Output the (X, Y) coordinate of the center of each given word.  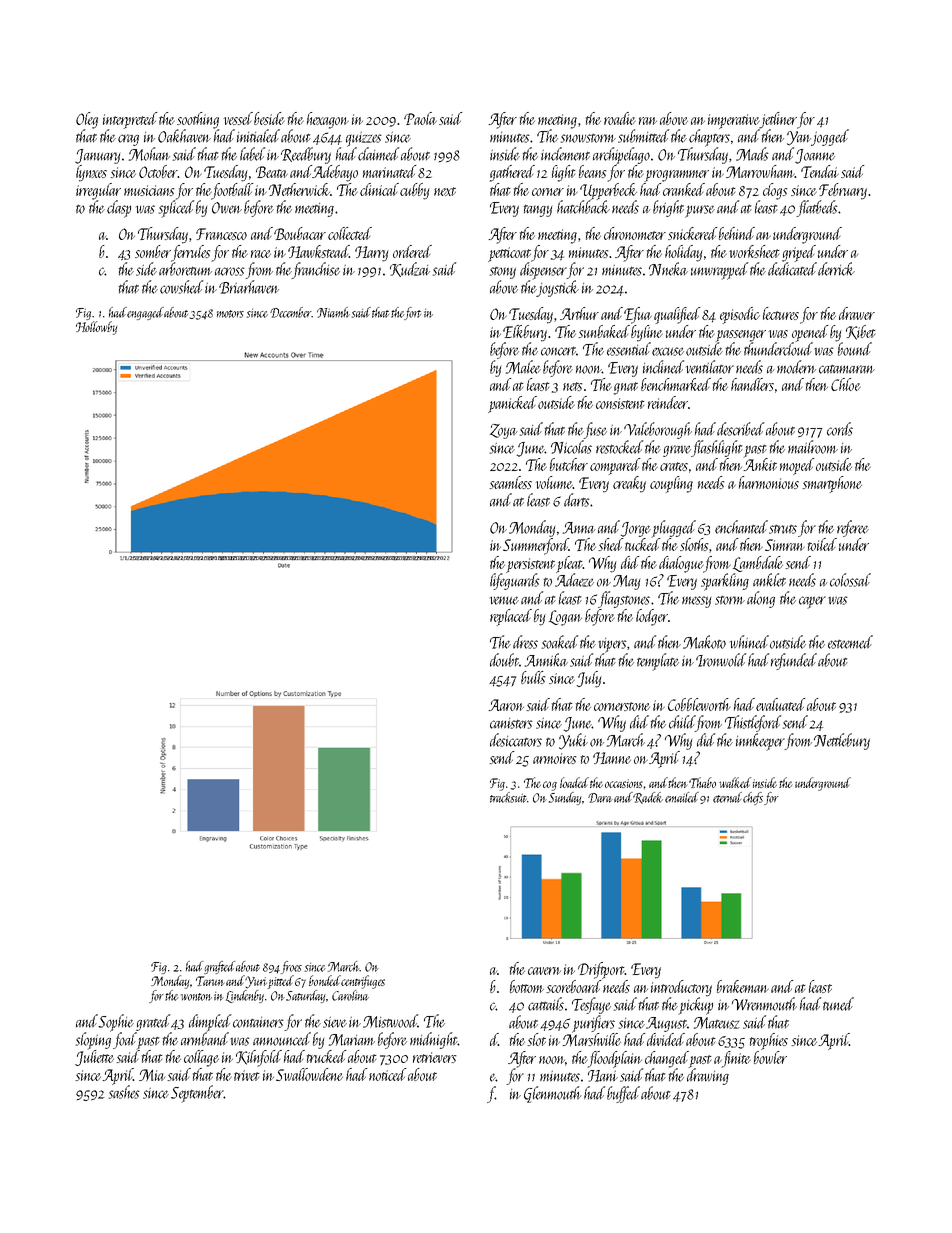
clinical (379, 189)
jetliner (779, 120)
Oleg (87, 120)
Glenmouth (553, 1094)
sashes (124, 1092)
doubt (504, 660)
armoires (554, 758)
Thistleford (753, 723)
